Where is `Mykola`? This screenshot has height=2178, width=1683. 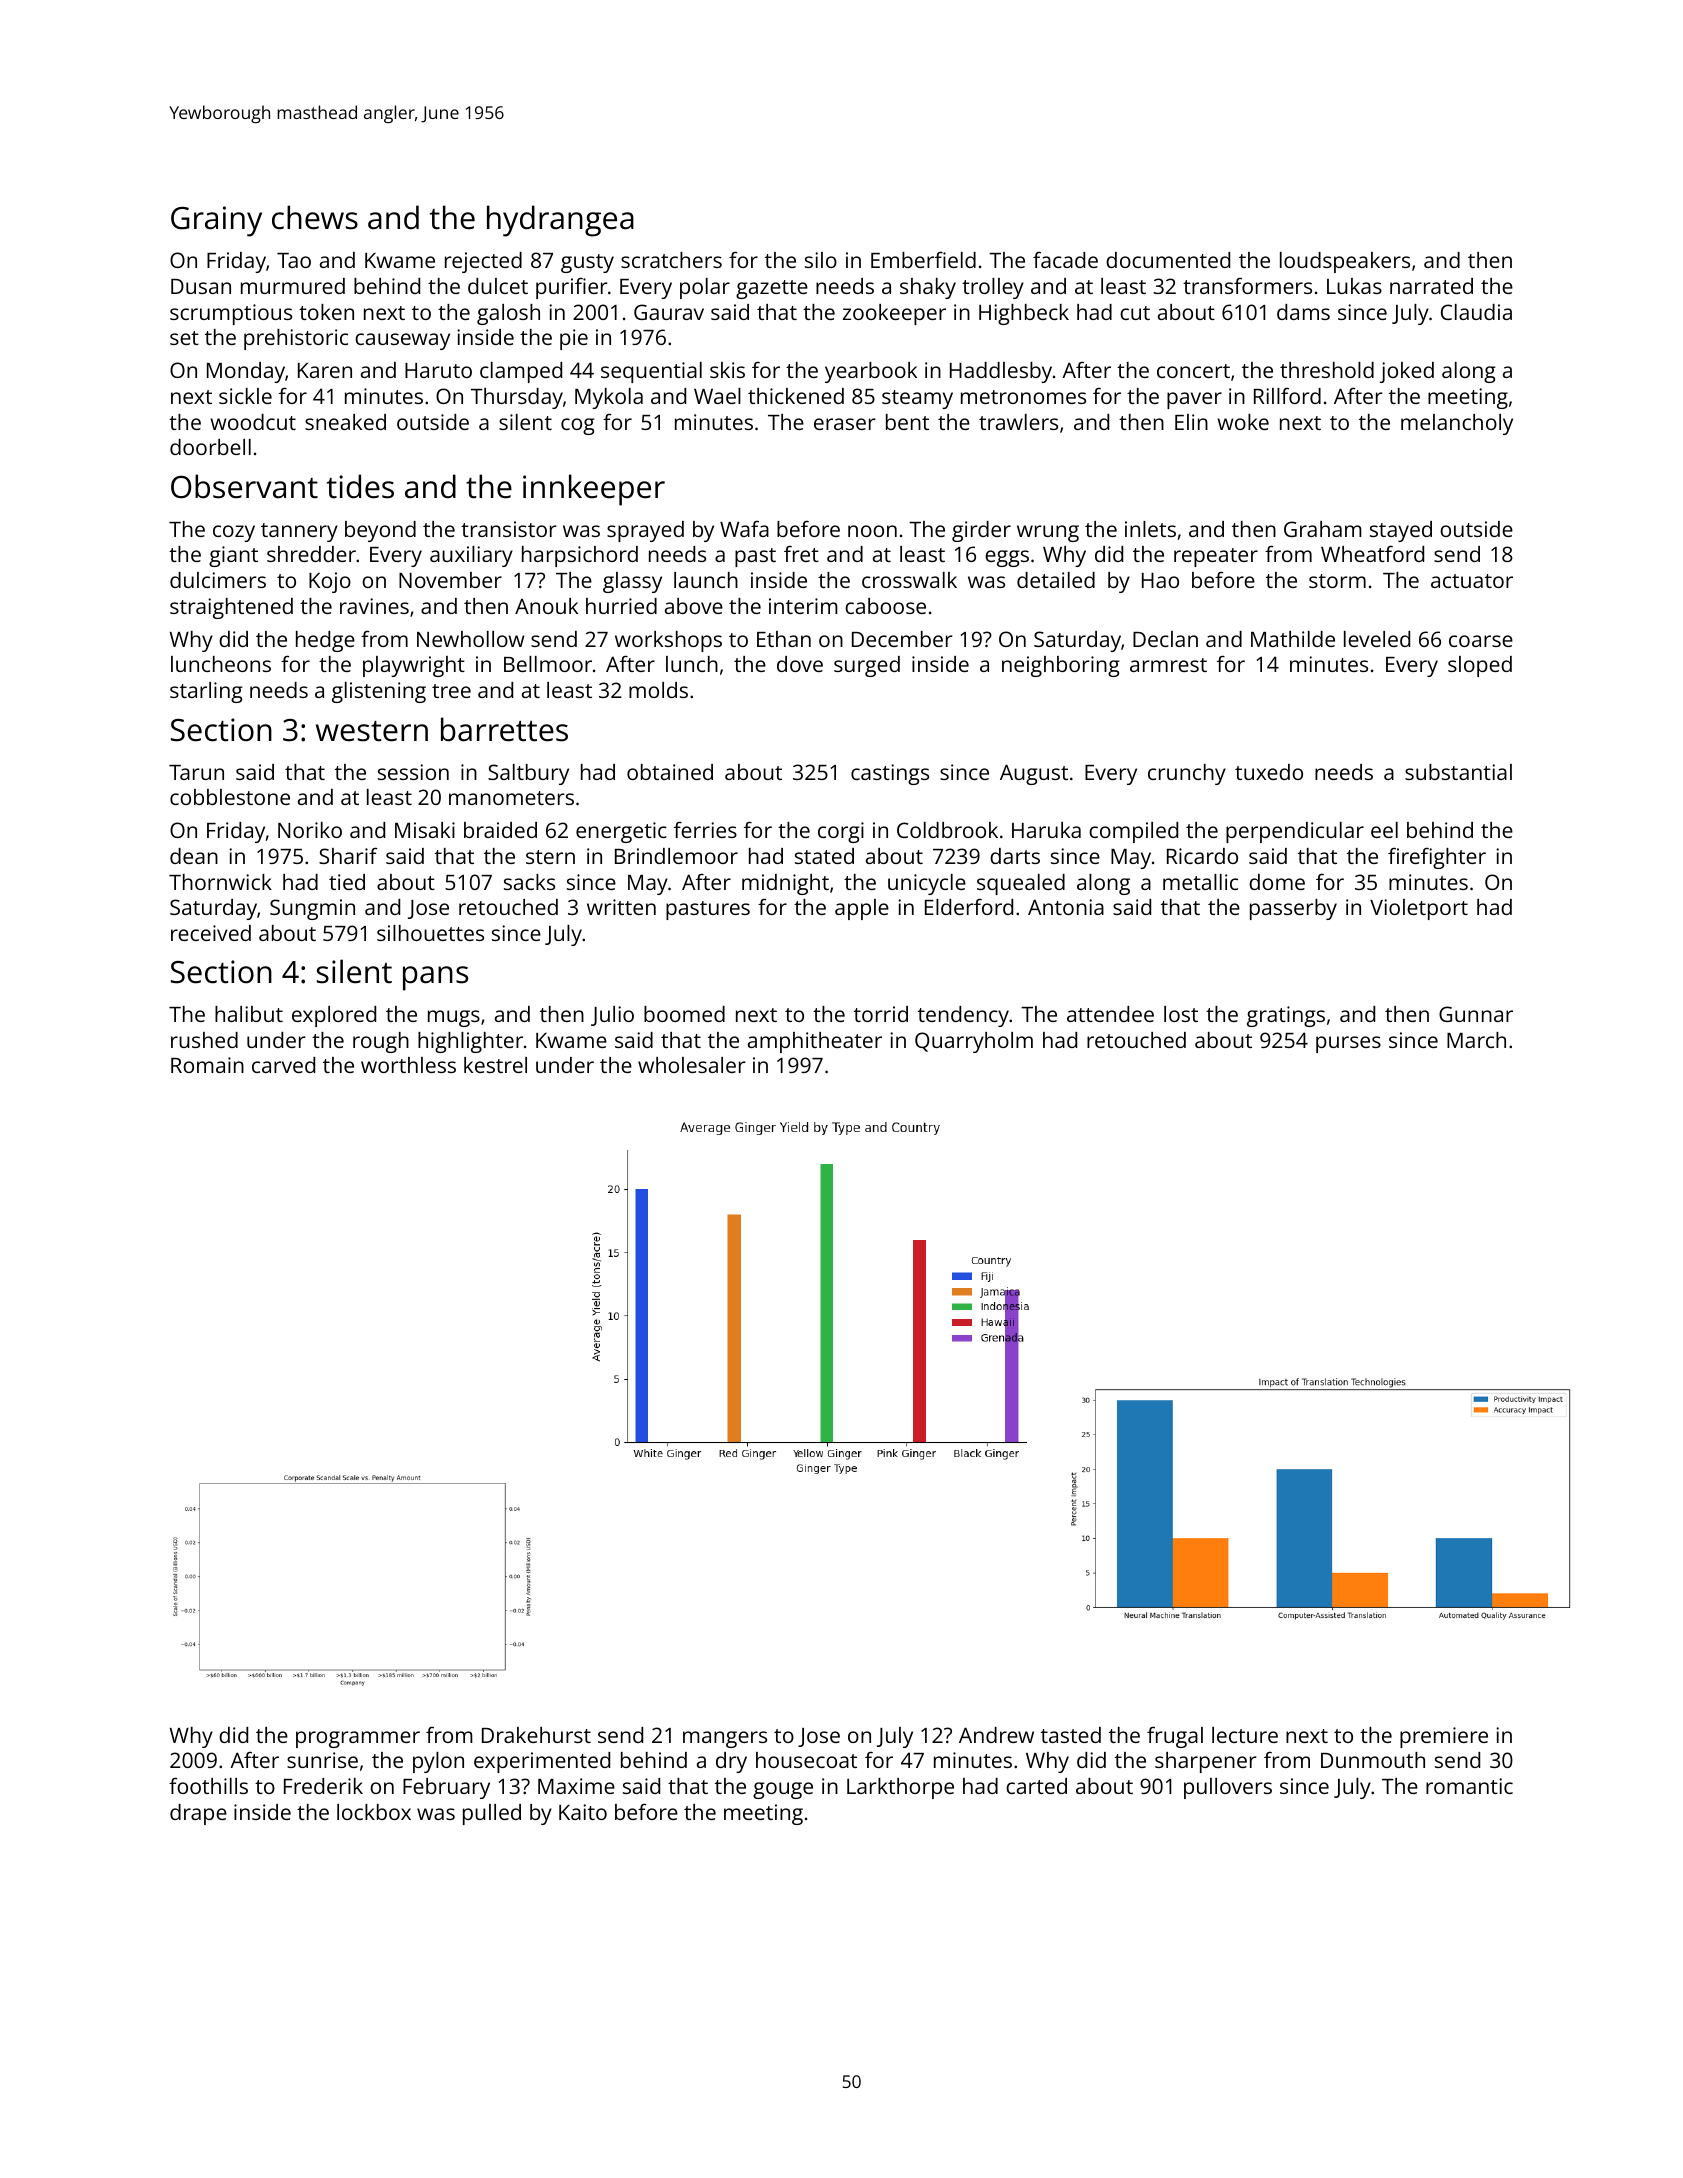
Mykola is located at coordinates (609, 398).
